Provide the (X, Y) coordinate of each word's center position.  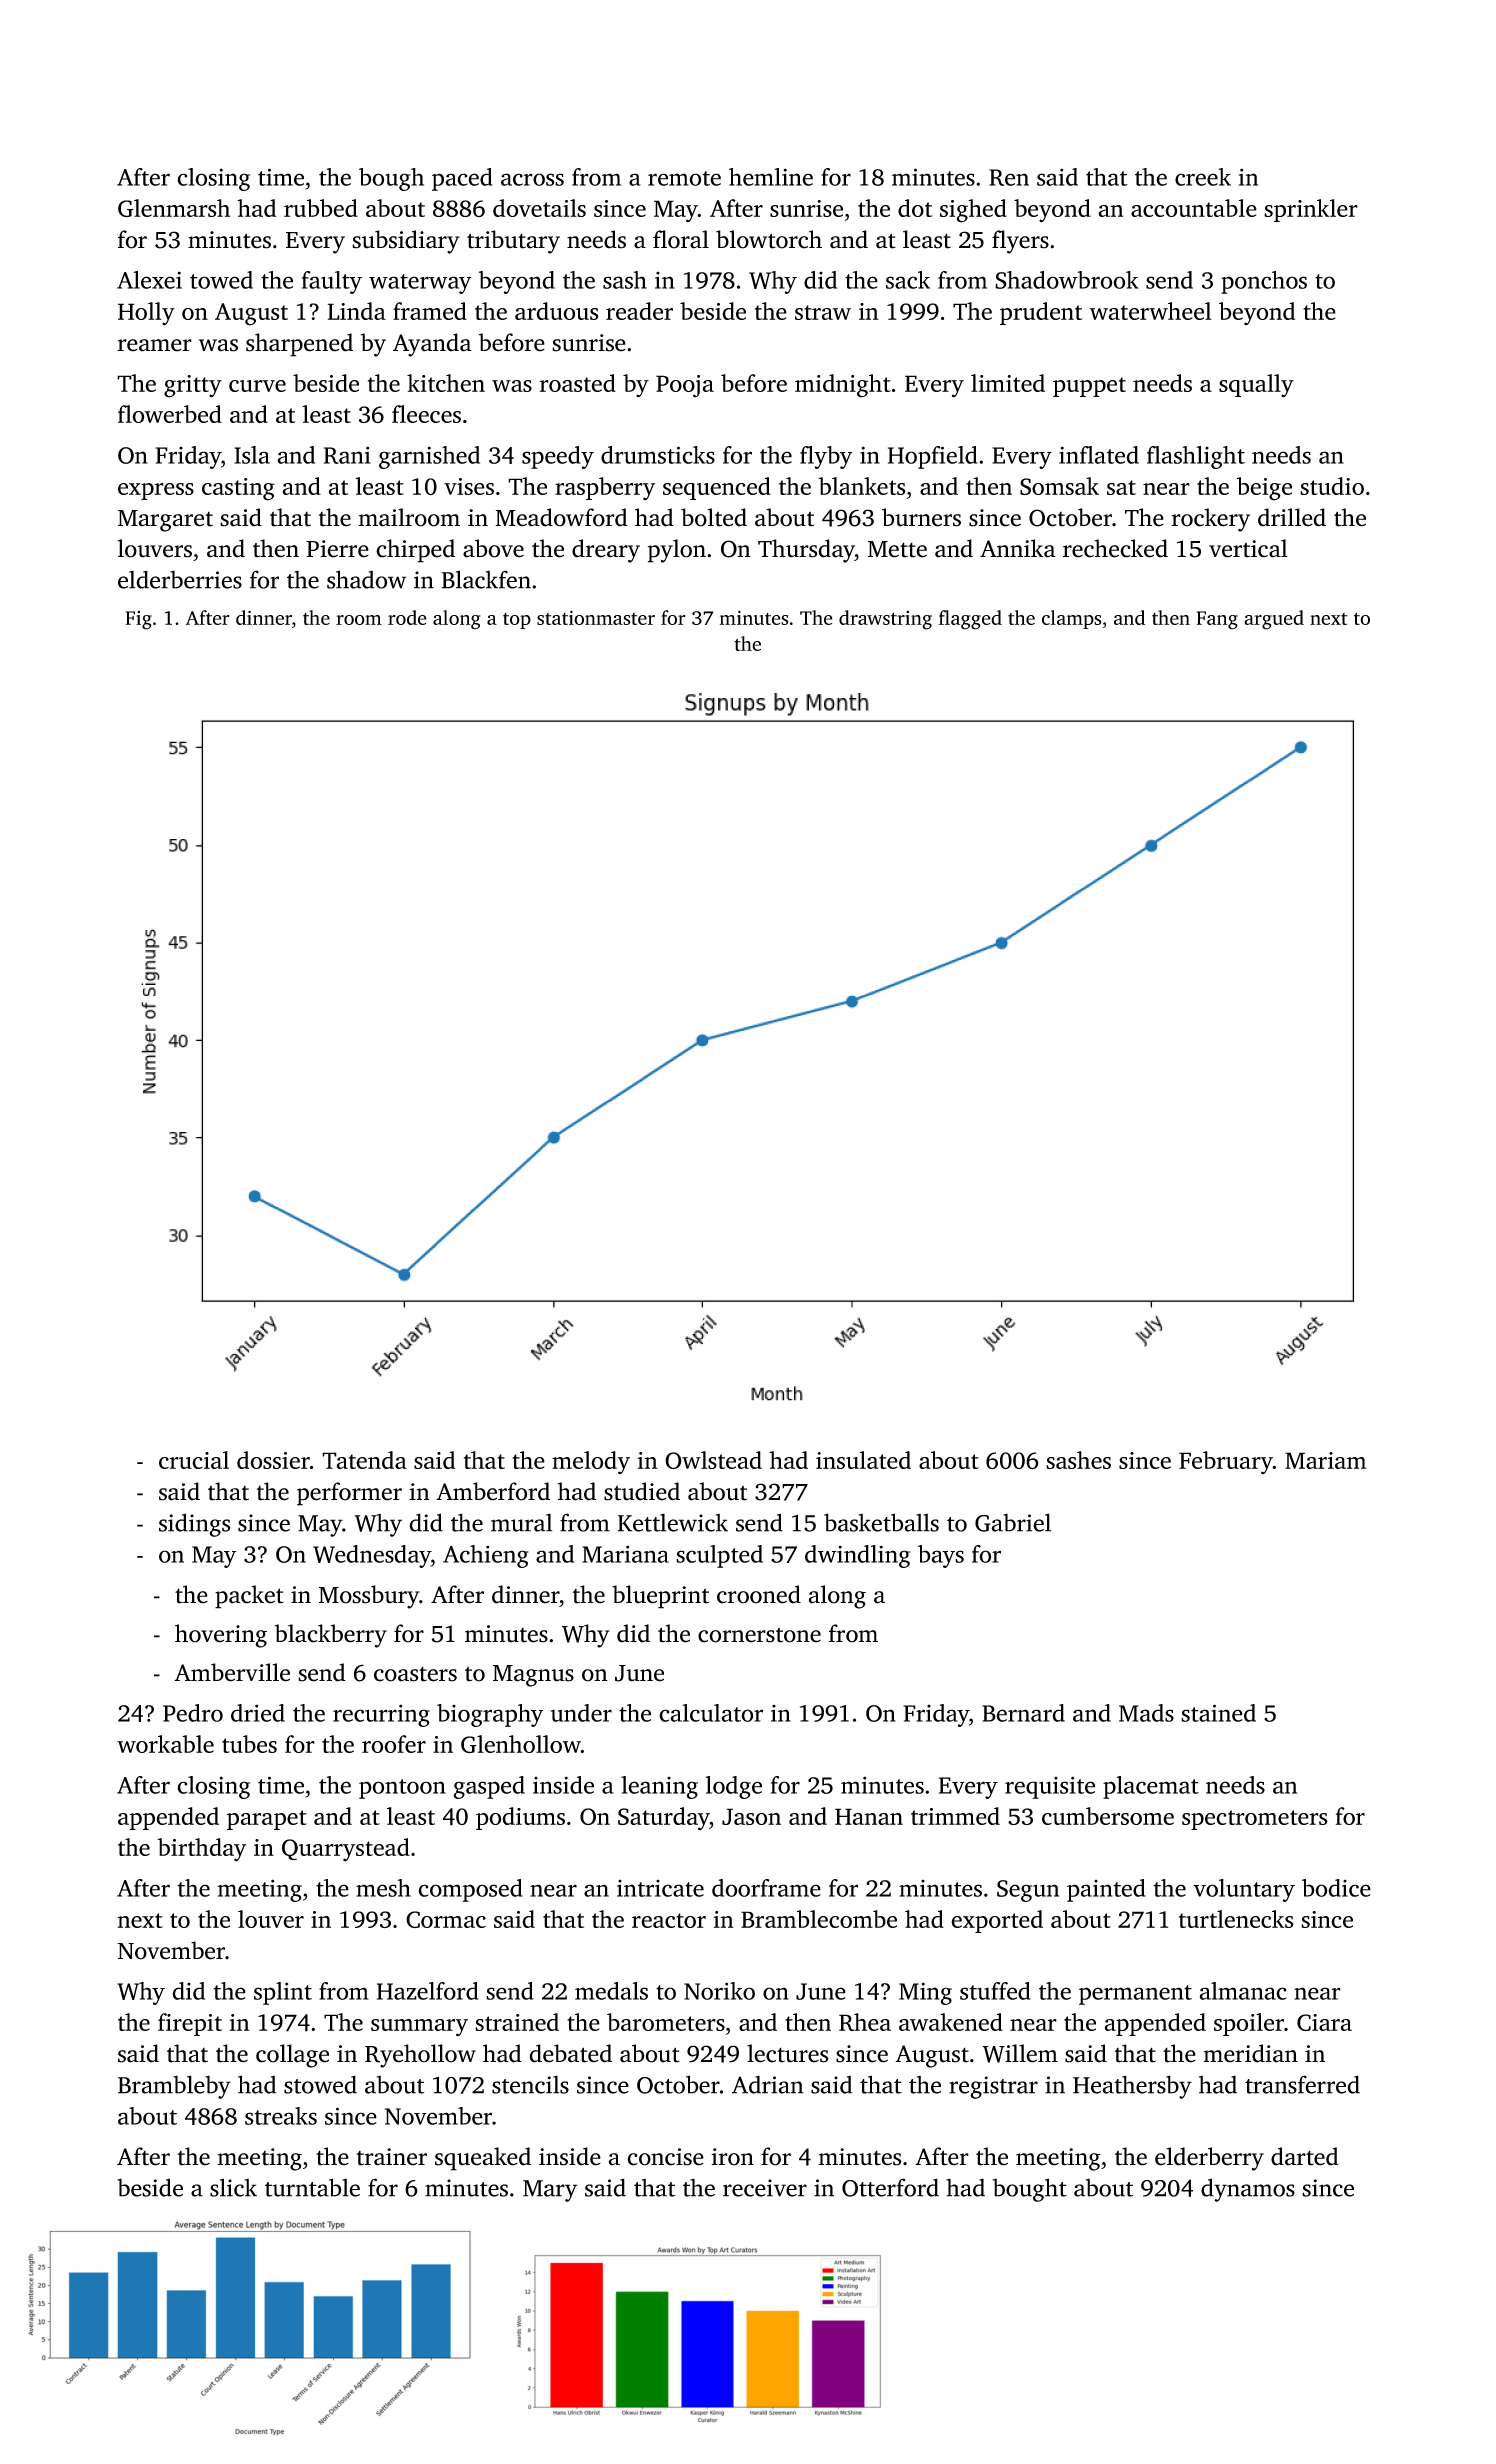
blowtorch (769, 239)
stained (1218, 1713)
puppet (1089, 387)
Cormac (446, 1919)
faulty (332, 282)
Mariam (1325, 1460)
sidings (194, 1525)
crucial (194, 1460)
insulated (863, 1460)
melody (591, 1462)
